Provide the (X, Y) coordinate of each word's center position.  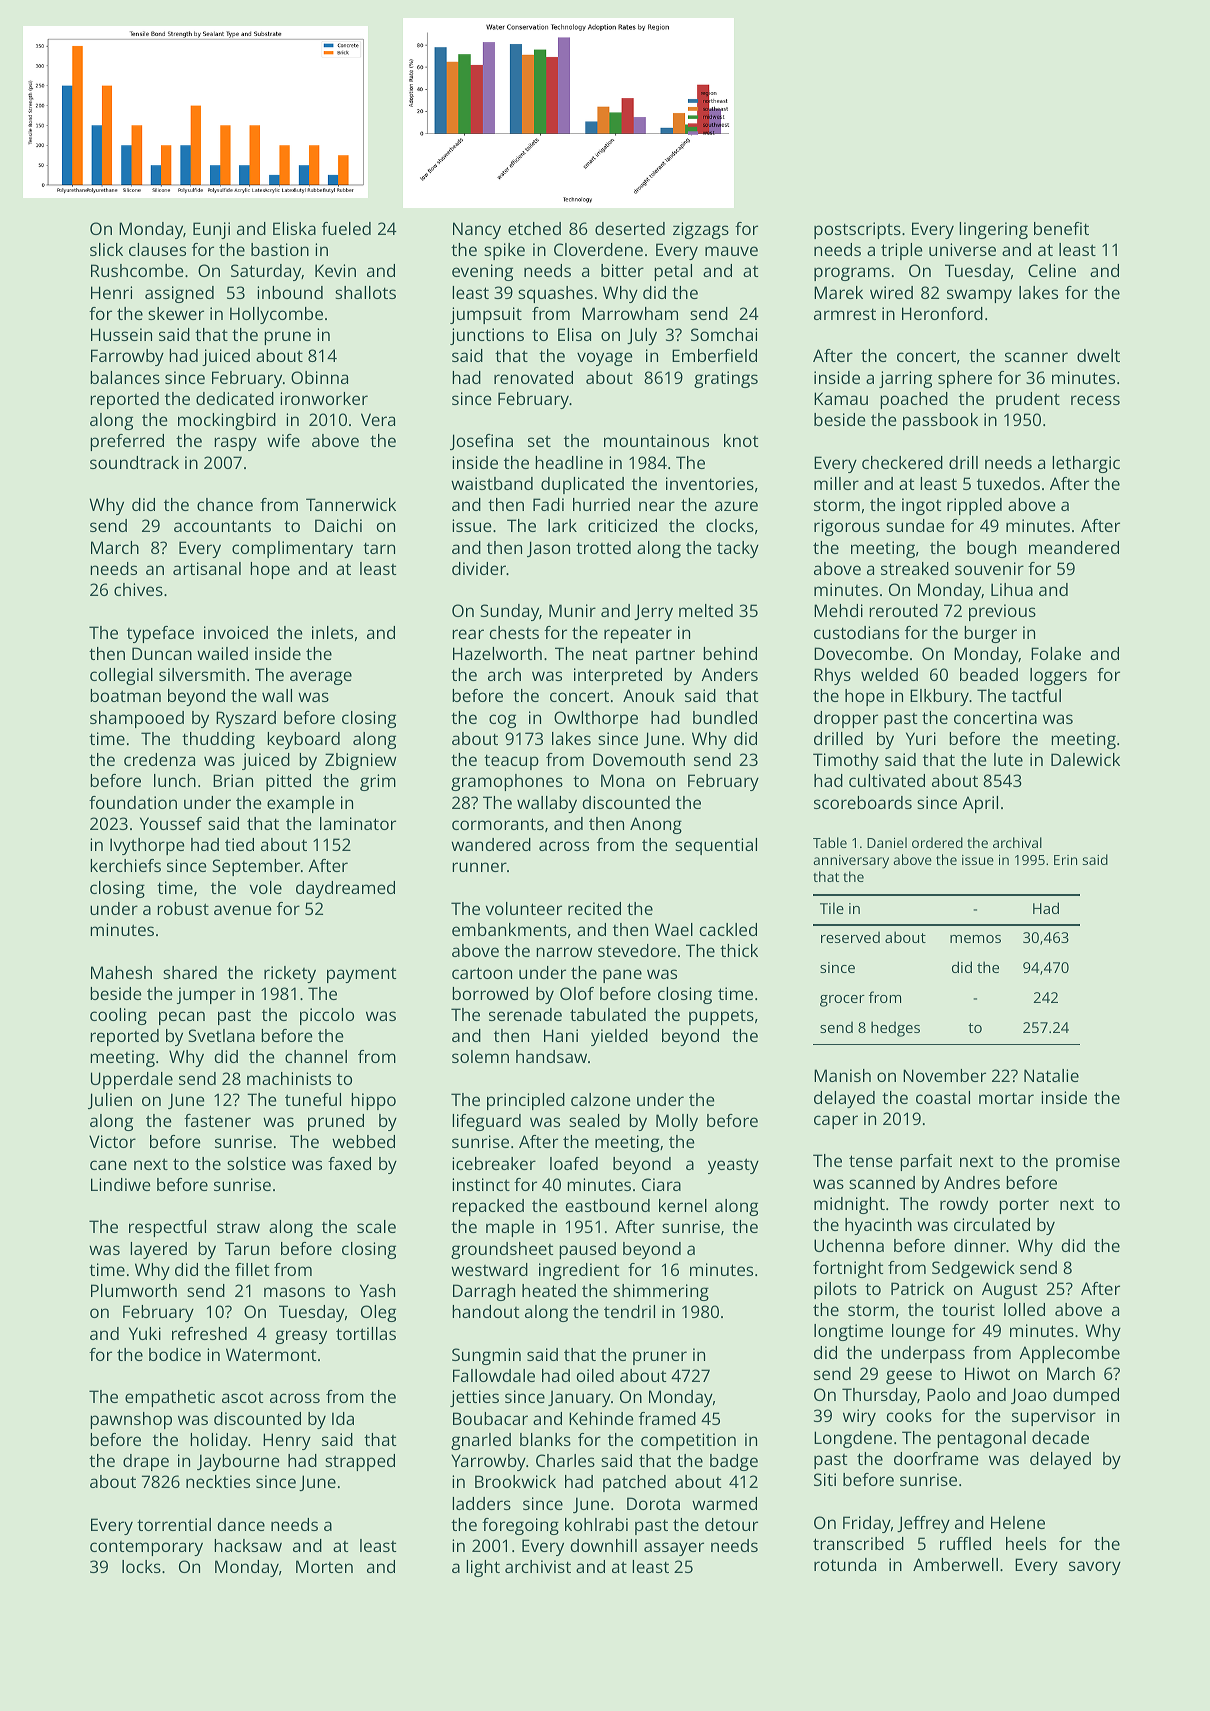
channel (316, 1056)
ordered (937, 842)
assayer (674, 1549)
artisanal (207, 568)
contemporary (146, 1548)
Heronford (942, 313)
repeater (638, 635)
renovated (533, 377)
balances (125, 377)
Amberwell (955, 1564)
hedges (895, 1029)
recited (594, 908)
